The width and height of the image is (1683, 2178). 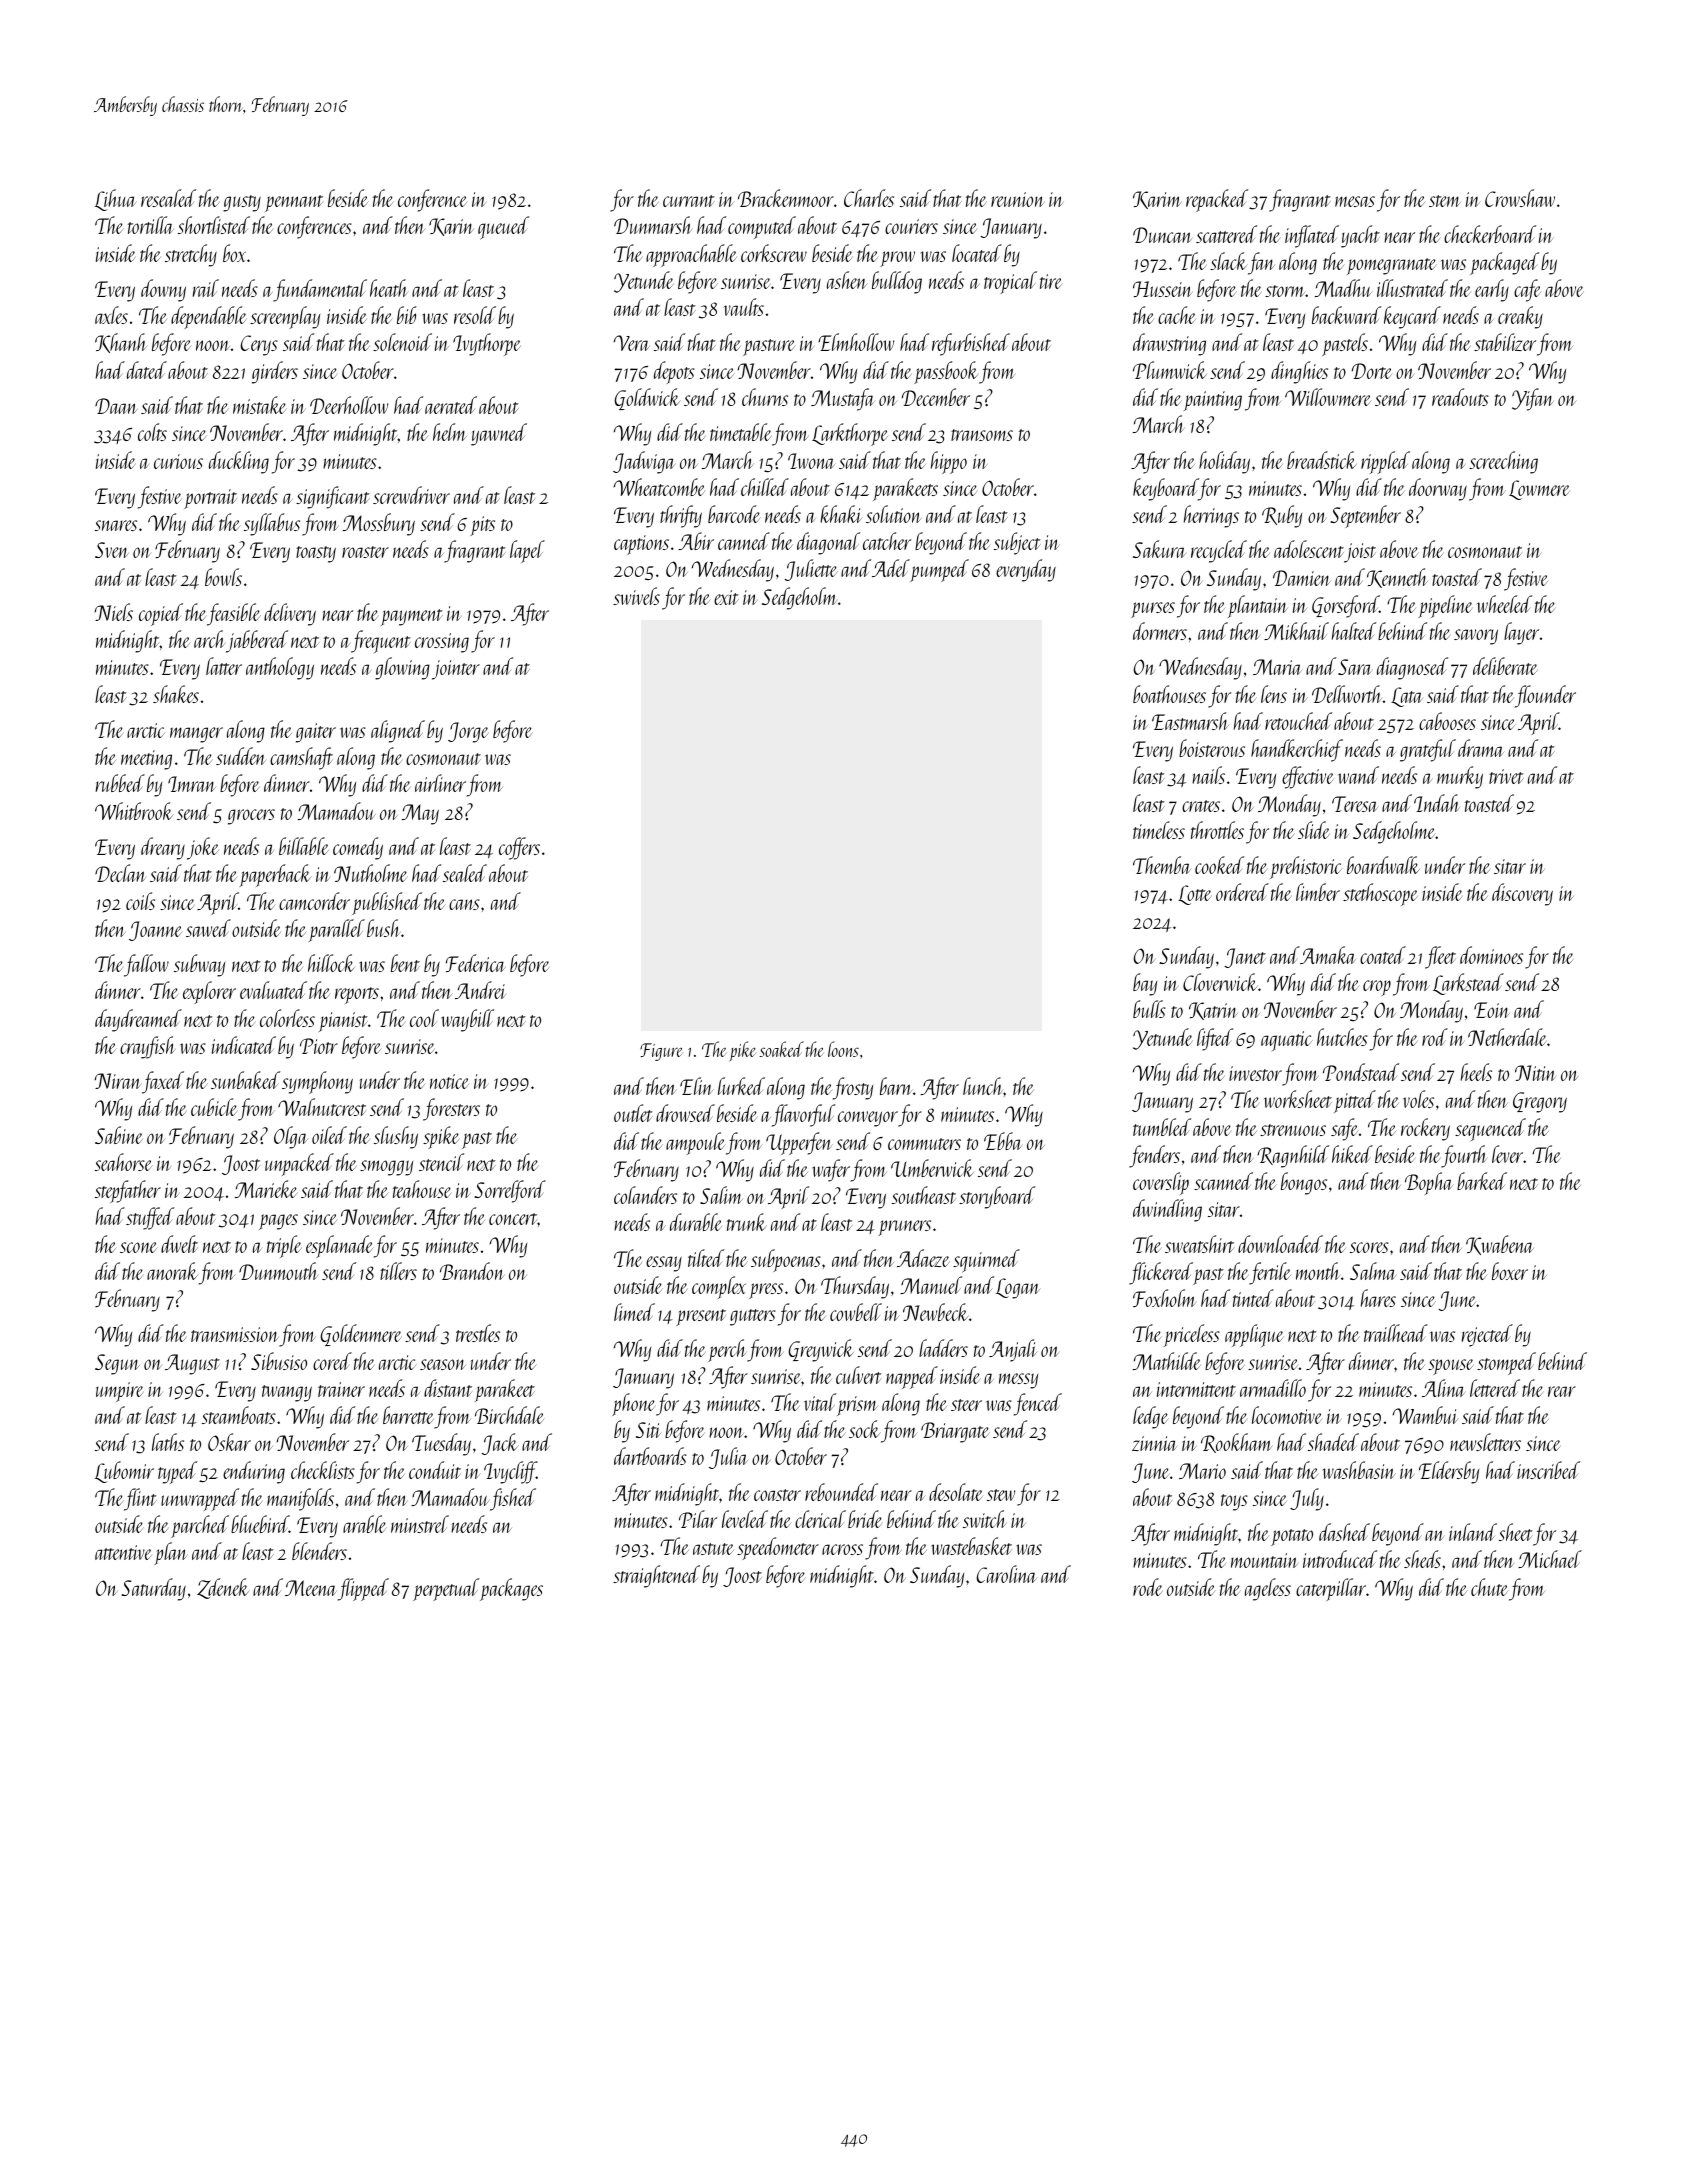 I want to click on mesas, so click(x=1355, y=201).
